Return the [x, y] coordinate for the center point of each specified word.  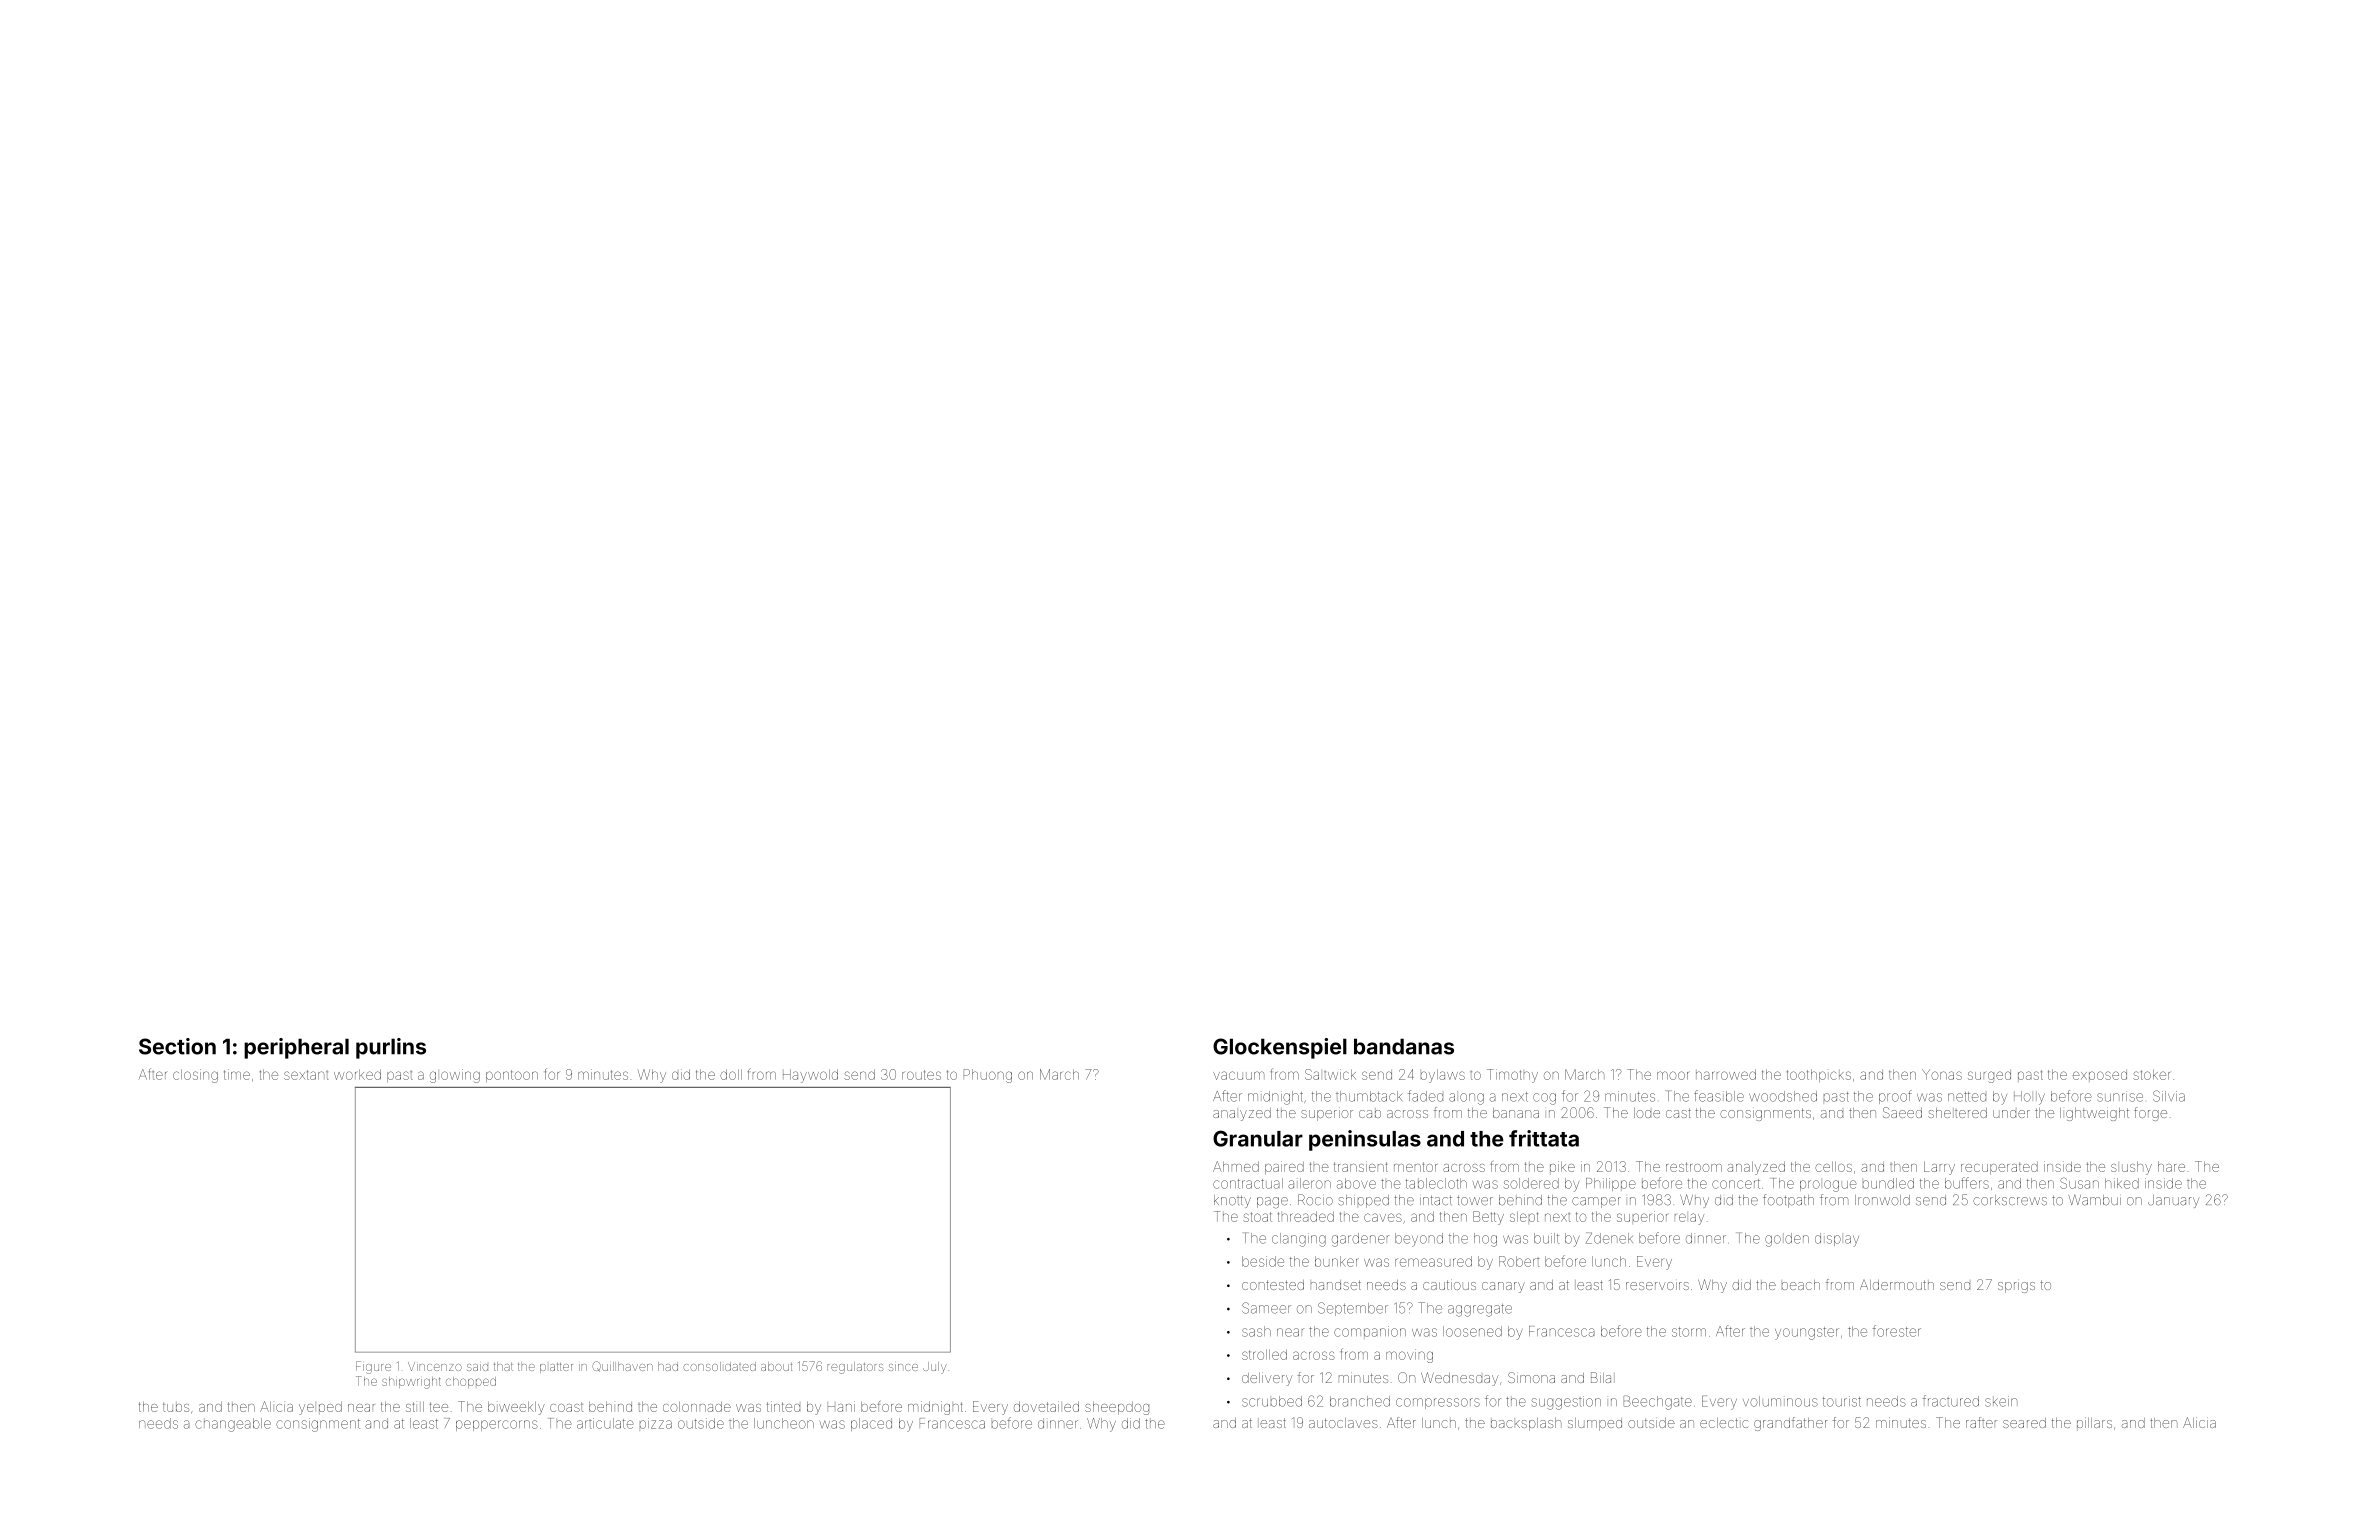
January [2173, 1201]
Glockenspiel [1280, 1048]
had [668, 1366]
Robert [1519, 1261]
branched [1360, 1401]
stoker [2151, 1074]
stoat [1257, 1217]
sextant [306, 1075]
